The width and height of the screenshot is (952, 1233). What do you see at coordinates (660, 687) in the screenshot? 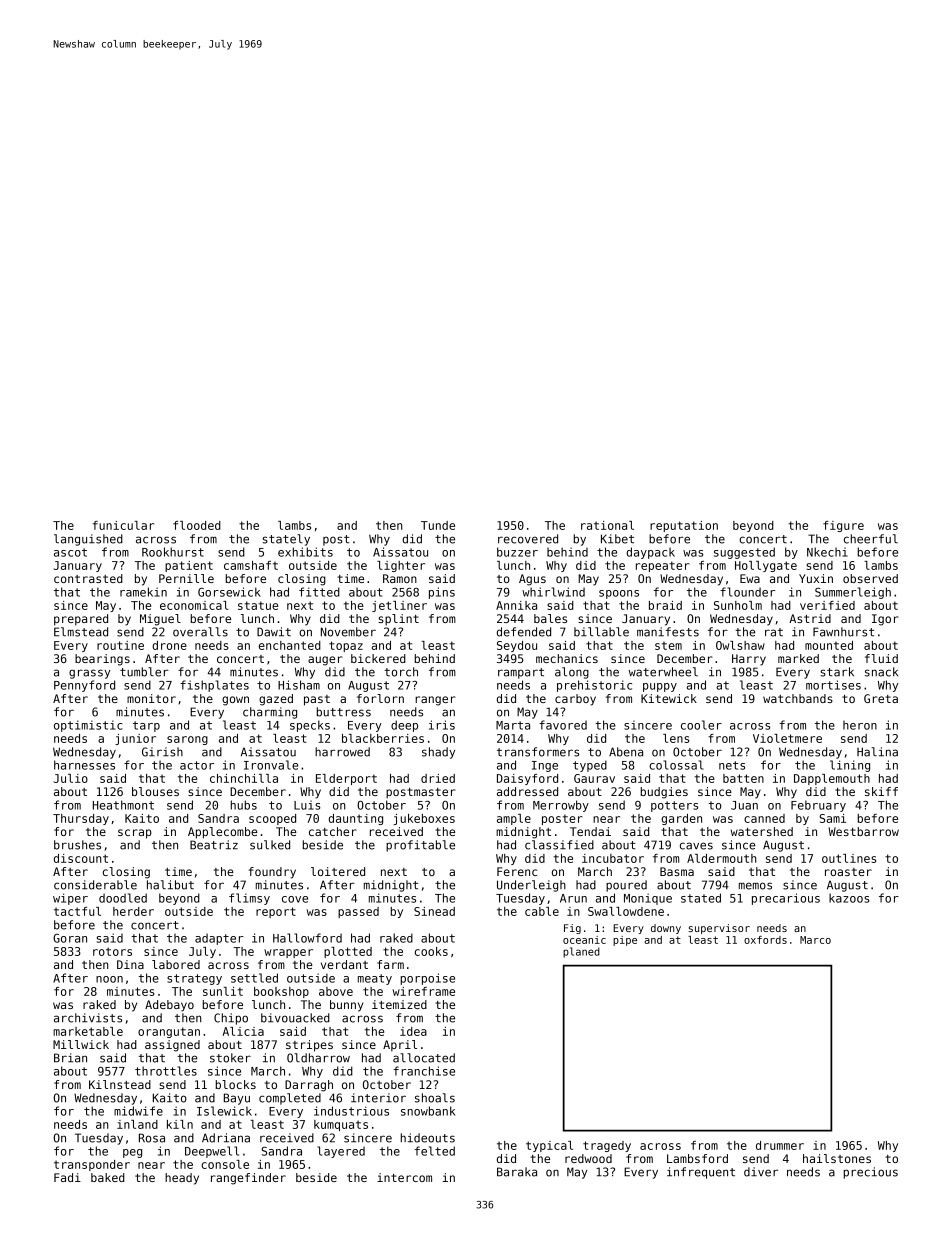
I see `puppy` at bounding box center [660, 687].
